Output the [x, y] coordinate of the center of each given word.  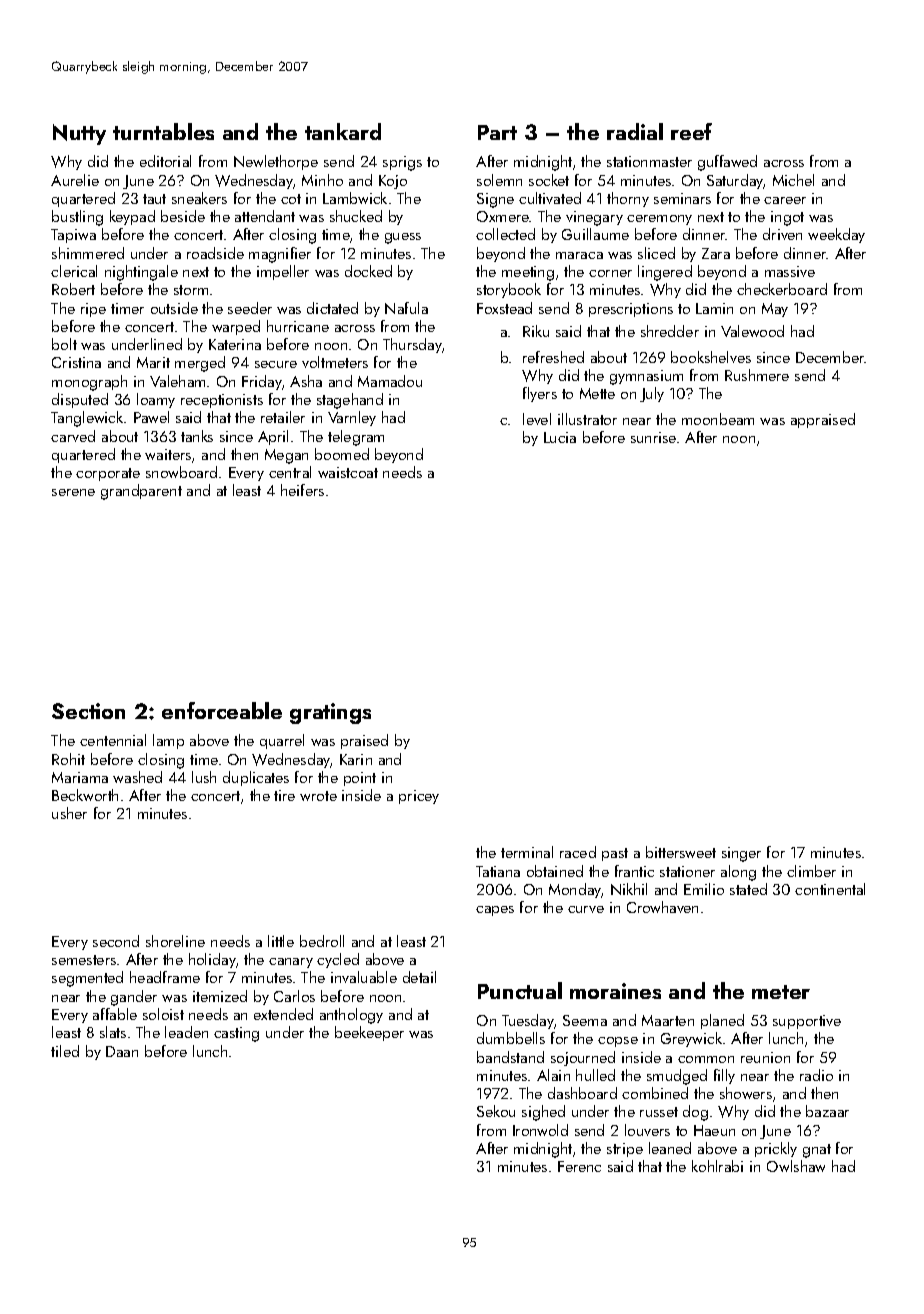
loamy [156, 400]
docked [368, 271]
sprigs [402, 163]
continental [830, 889]
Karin [356, 759]
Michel [793, 180]
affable [115, 1014]
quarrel [282, 741]
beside [183, 216]
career [785, 200]
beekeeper [369, 1033]
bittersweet [681, 852]
